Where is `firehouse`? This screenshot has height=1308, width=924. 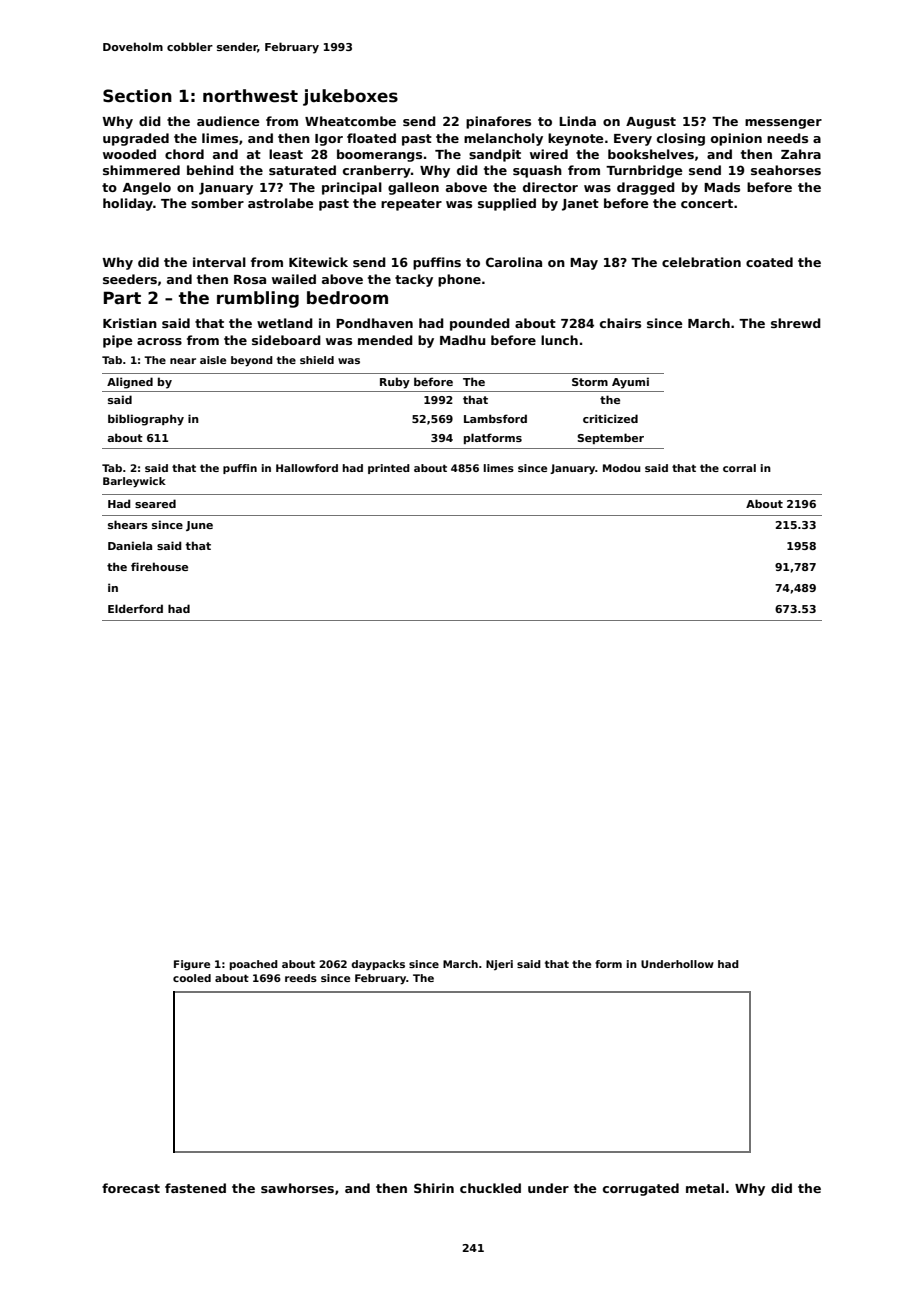
firehouse is located at coordinates (159, 566).
